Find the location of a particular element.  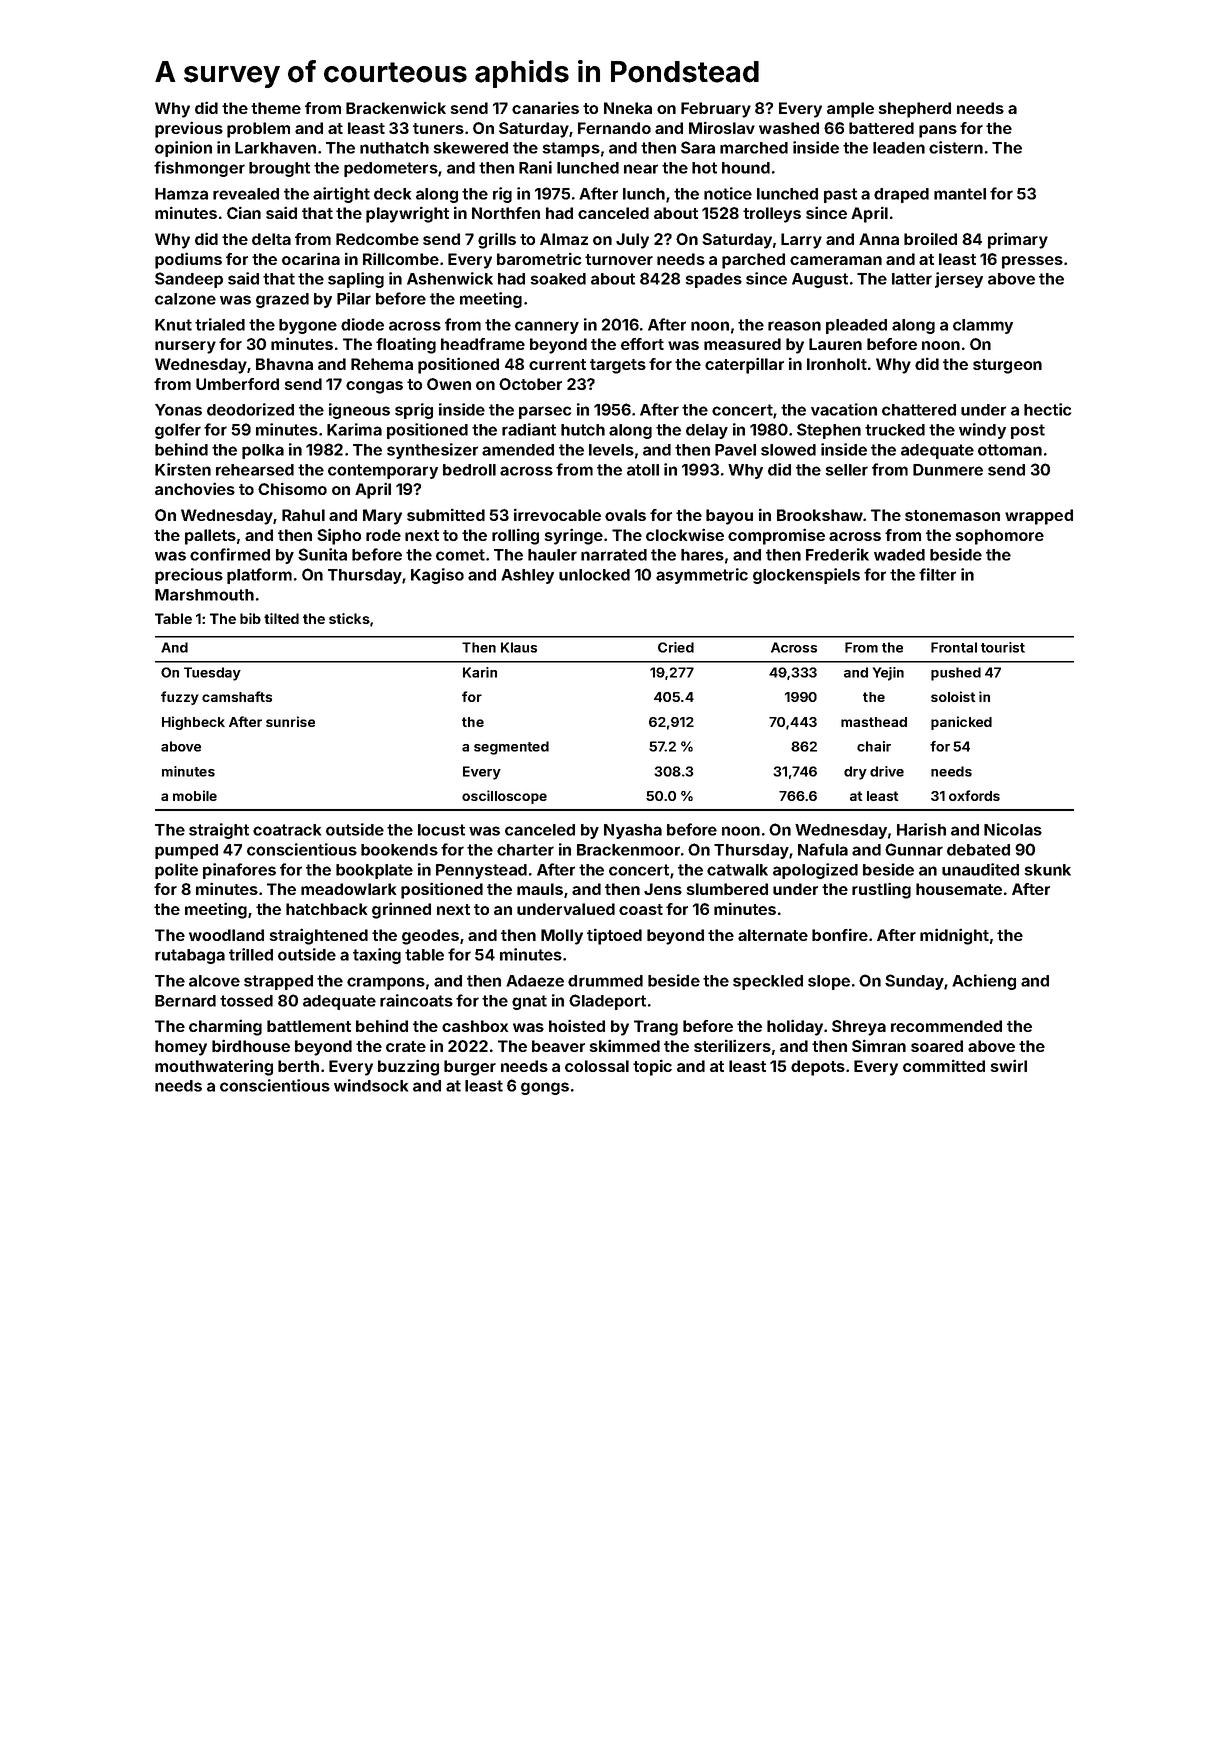

canaries is located at coordinates (545, 108).
